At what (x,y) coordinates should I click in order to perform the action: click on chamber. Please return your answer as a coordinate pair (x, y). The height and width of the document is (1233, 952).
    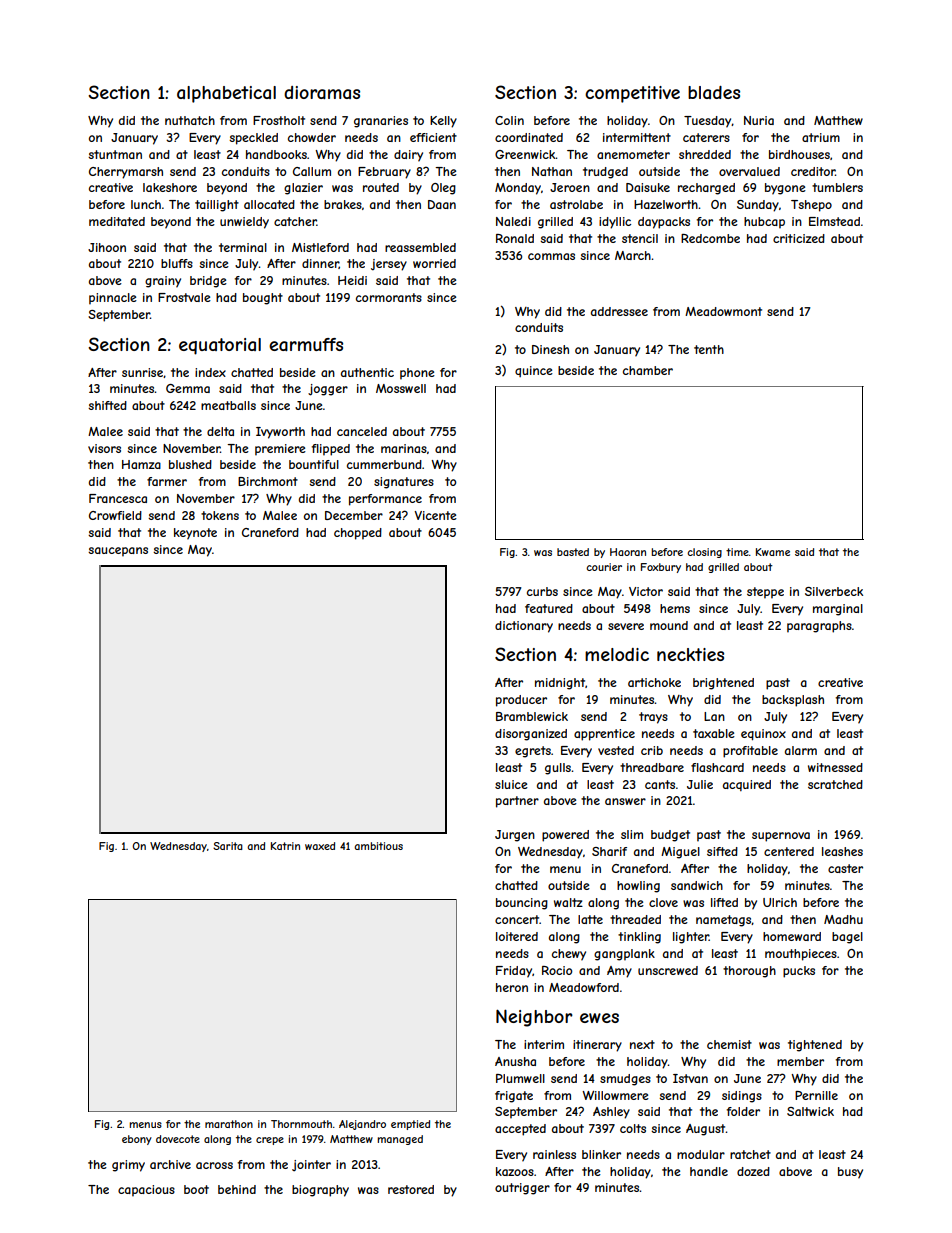
    Looking at the image, I should click on (648, 370).
